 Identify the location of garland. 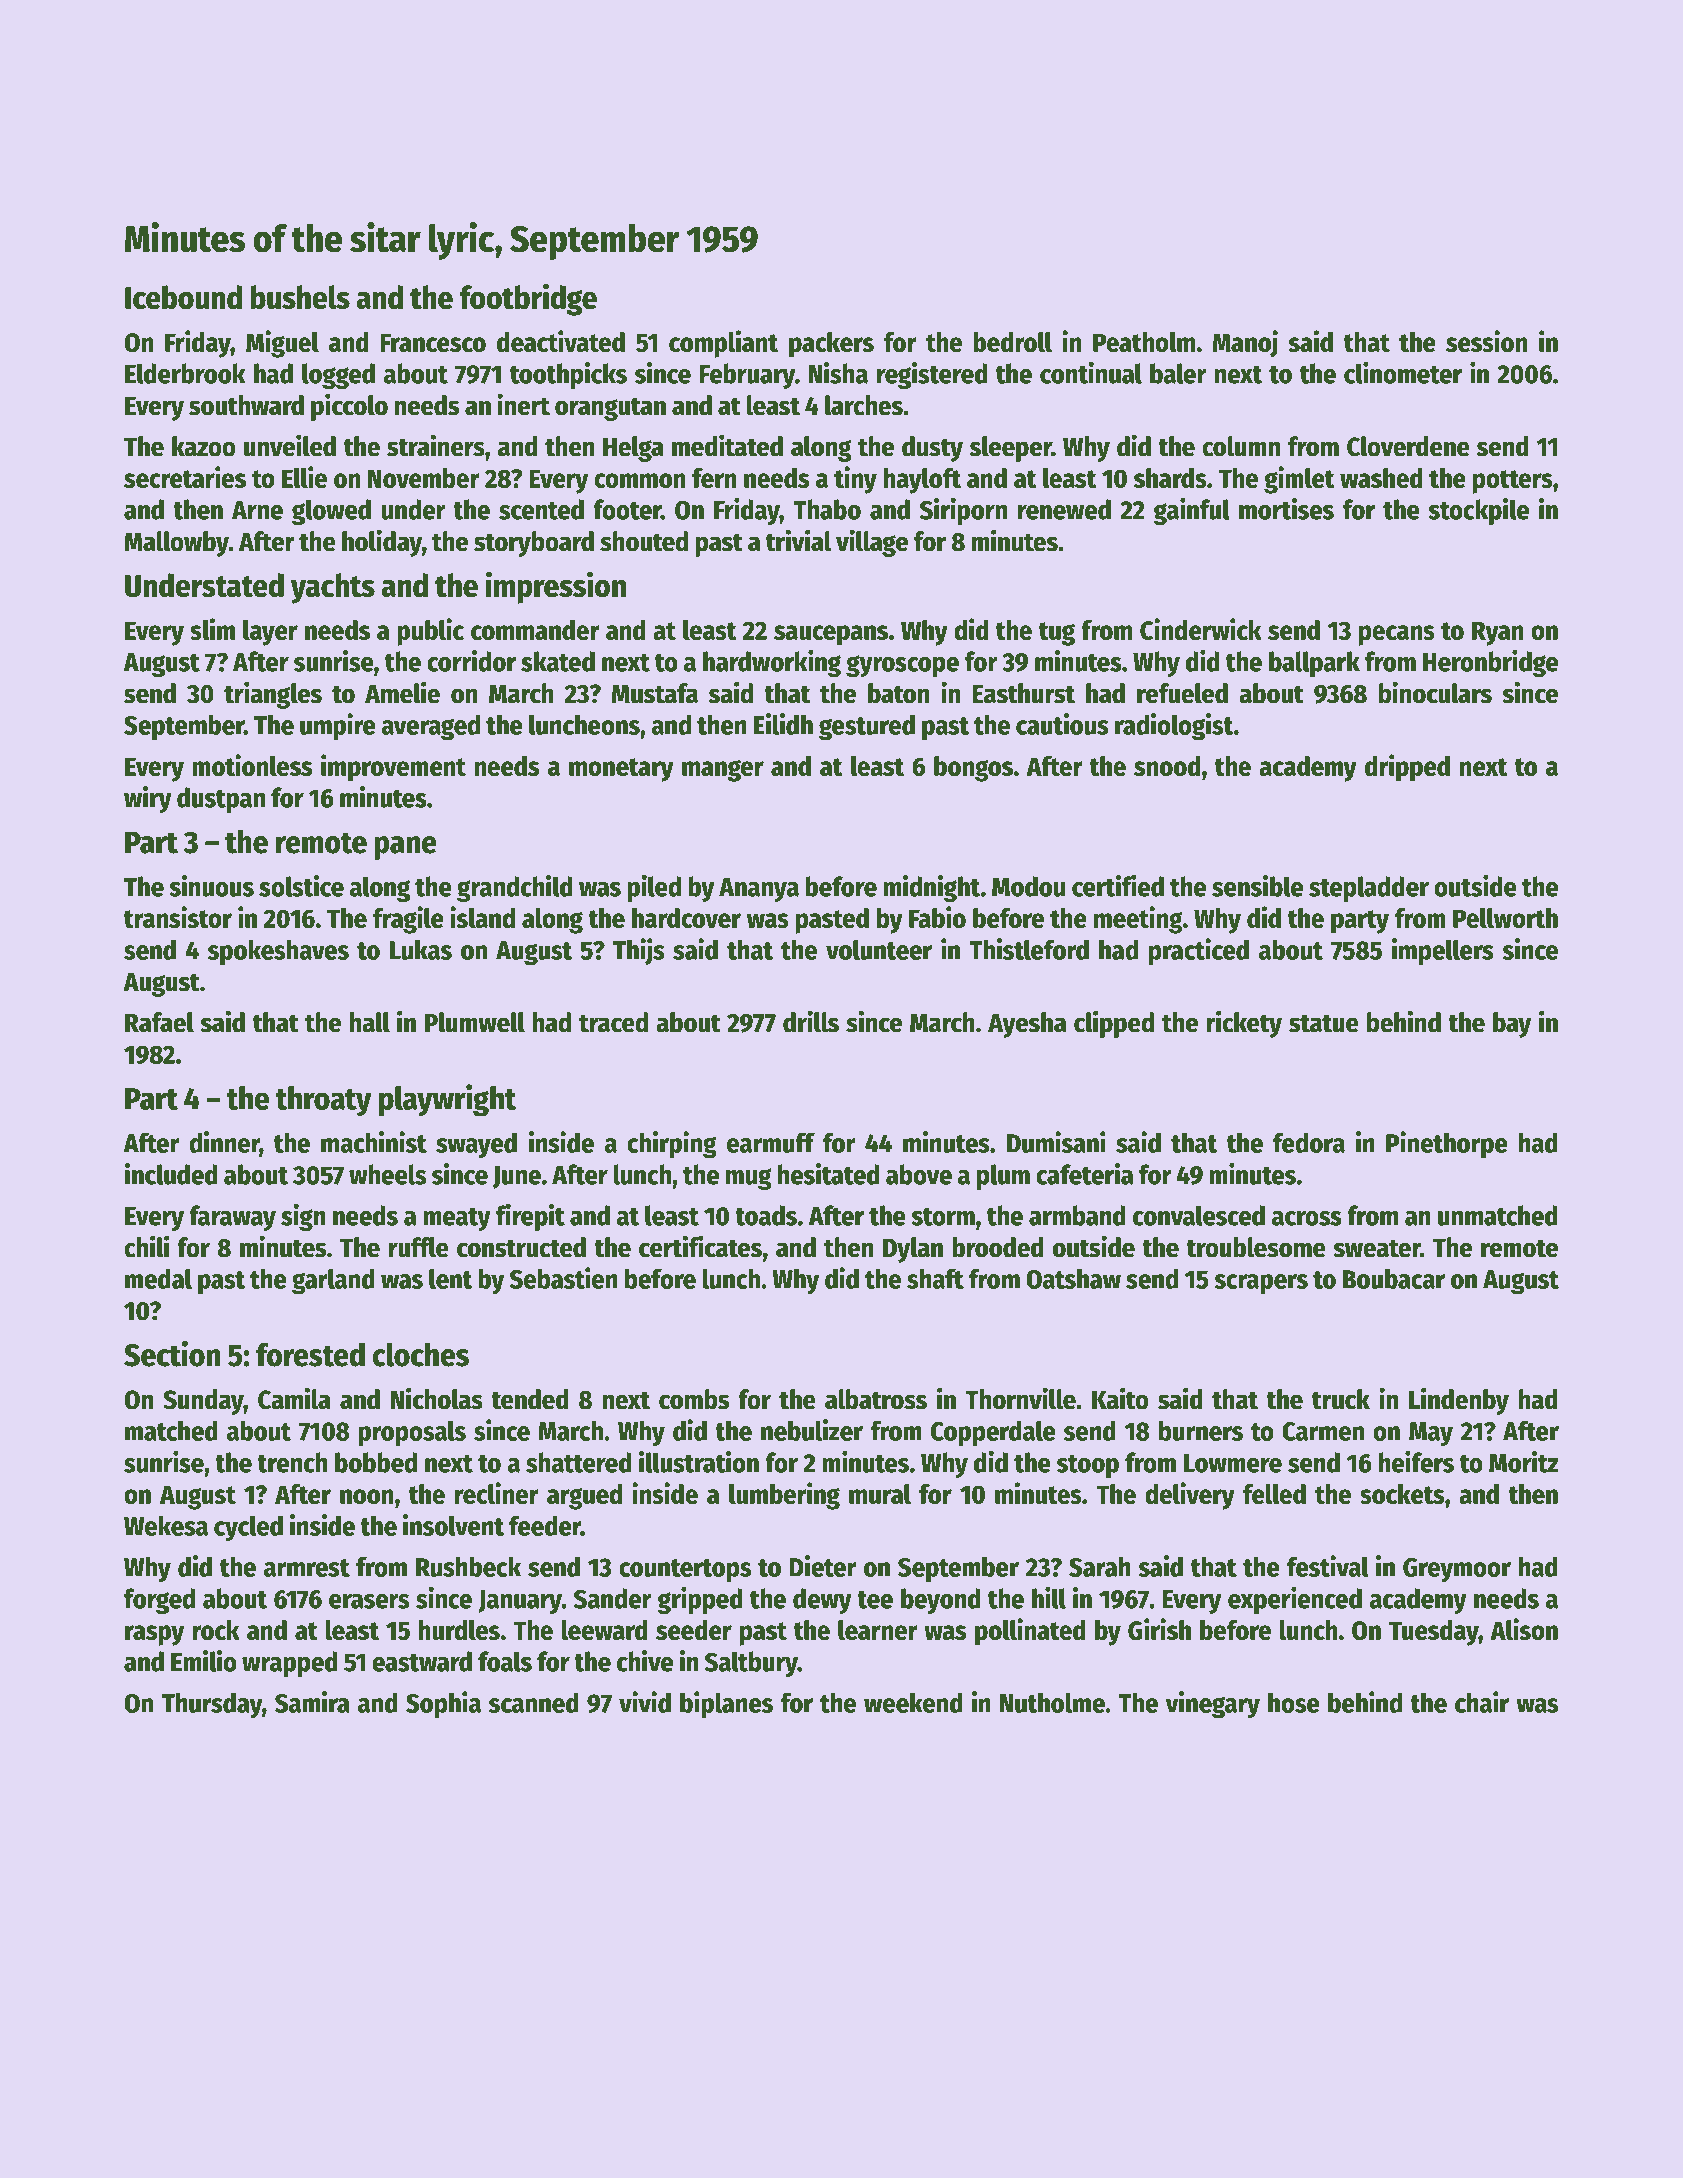
(333, 1281).
